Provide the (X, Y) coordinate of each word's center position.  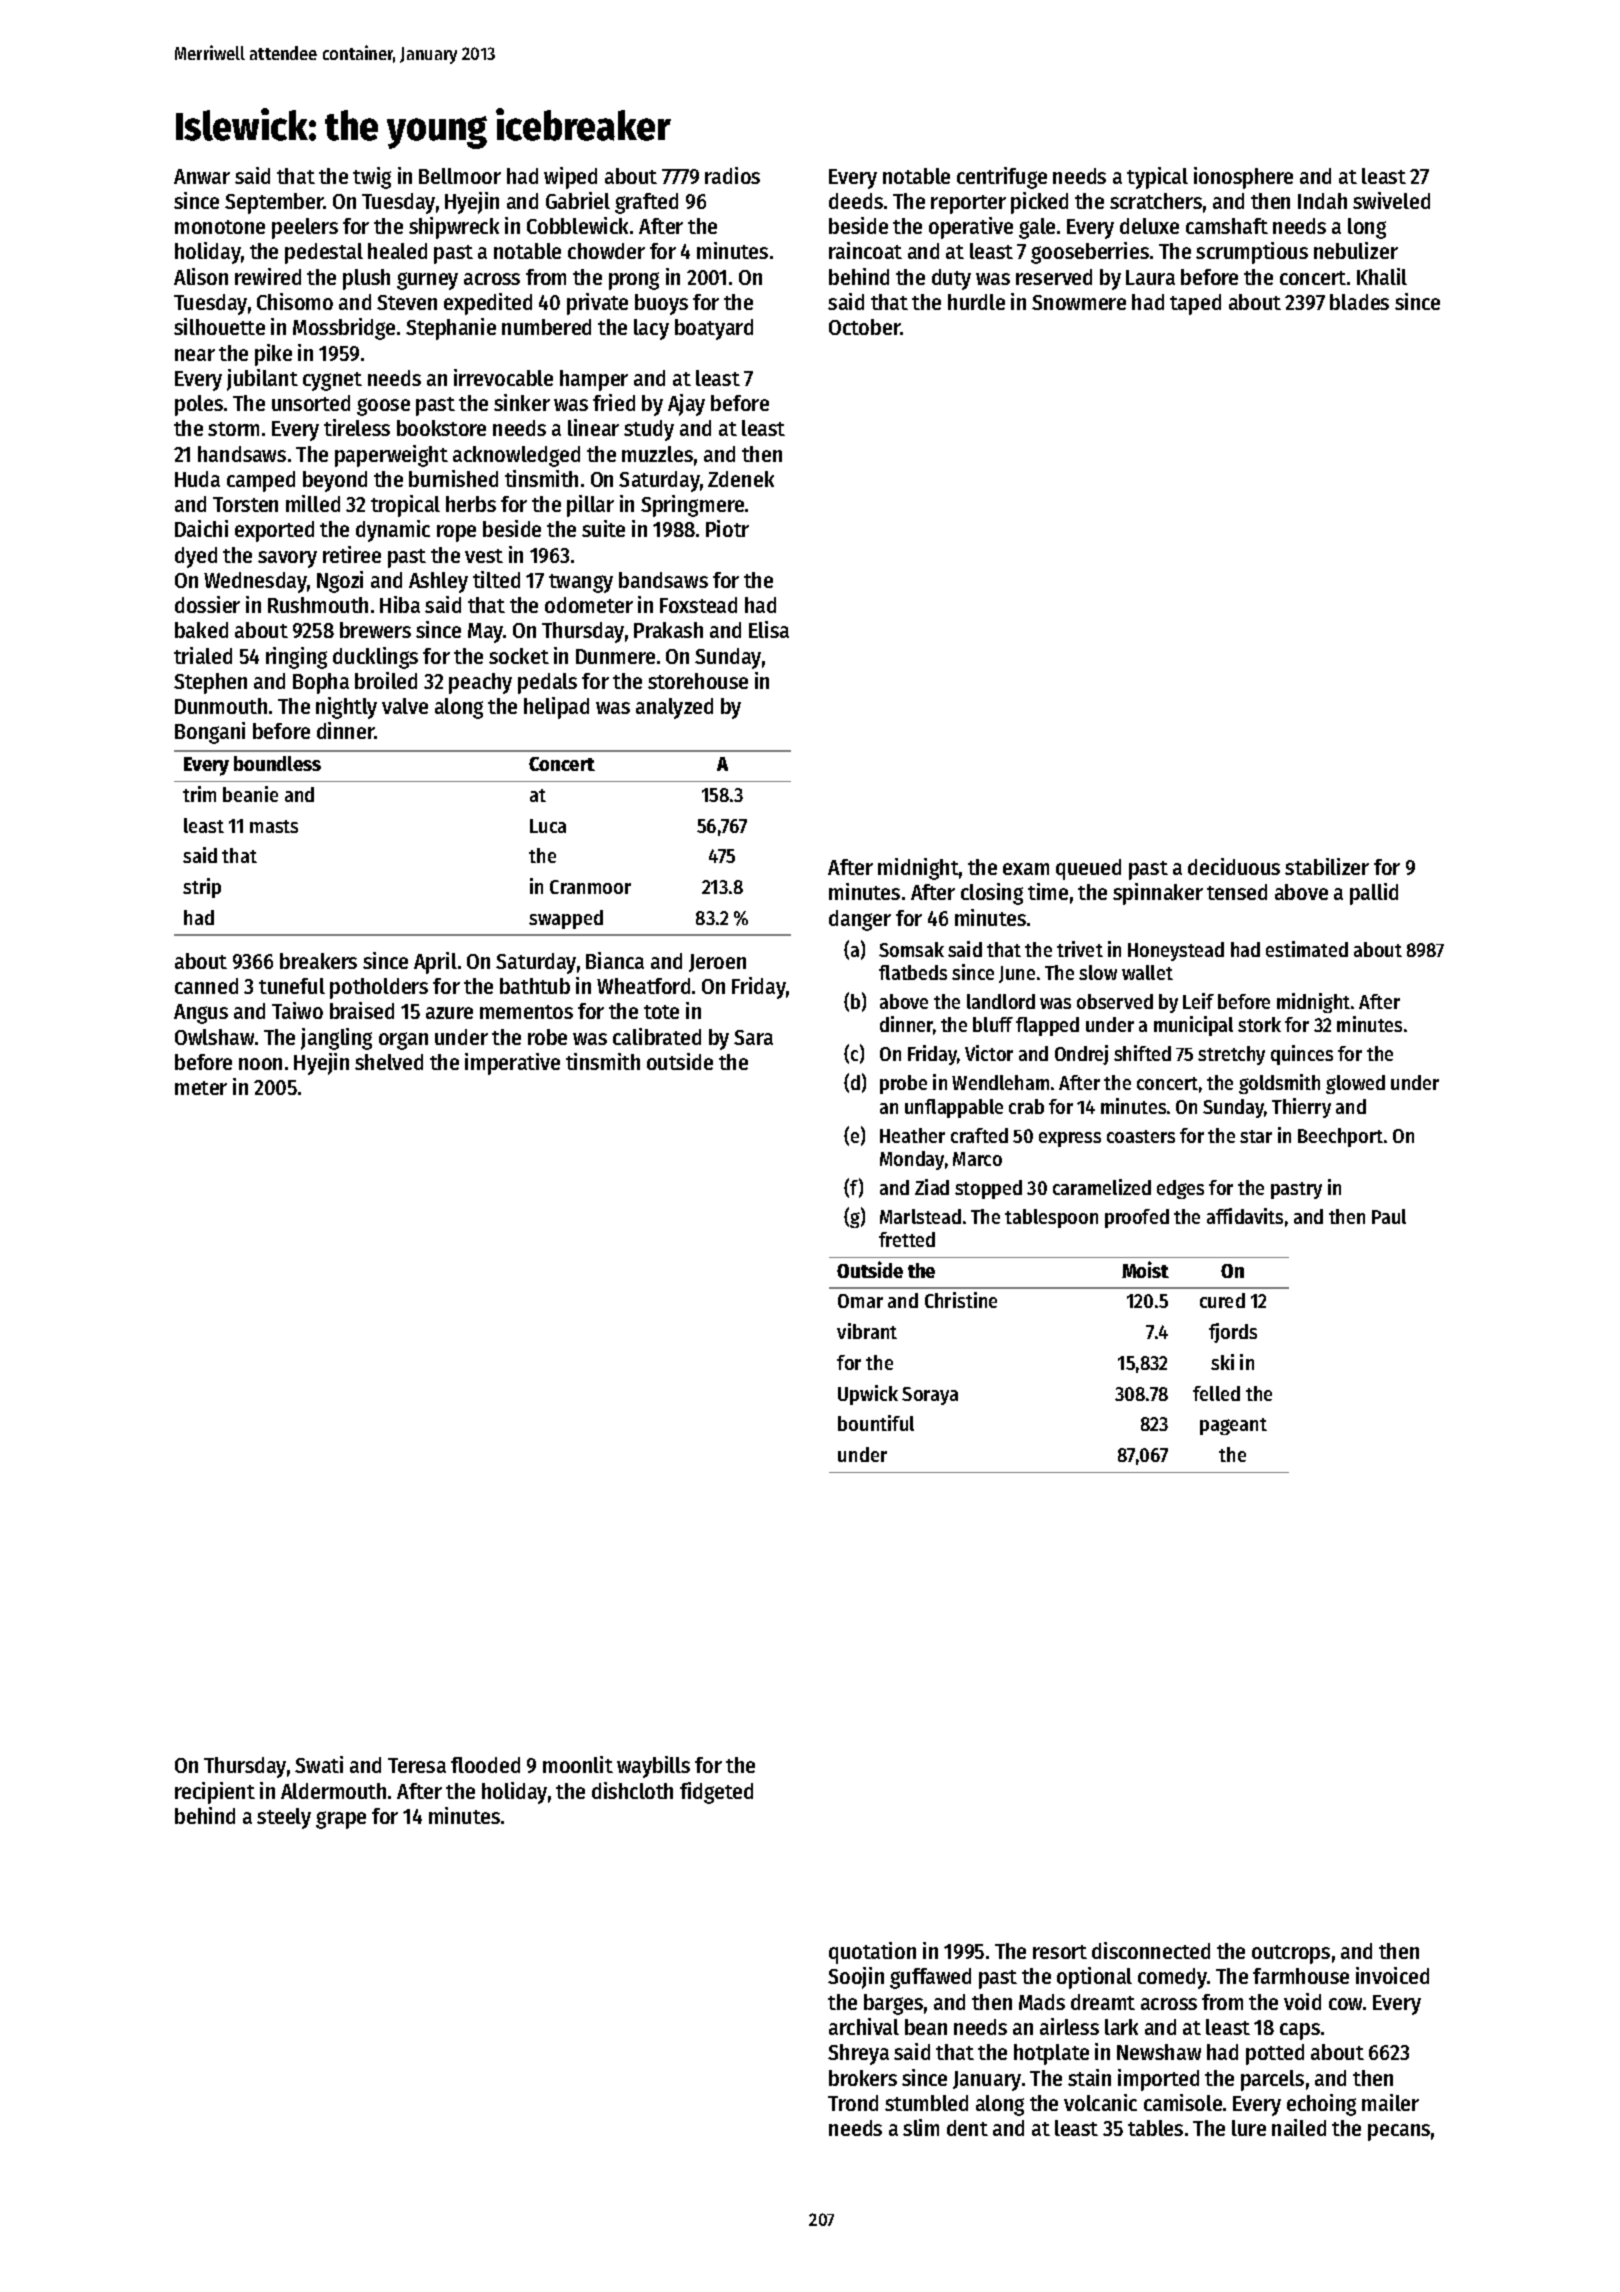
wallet (1147, 972)
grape (341, 1820)
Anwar (202, 176)
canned (206, 986)
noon (260, 1064)
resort (1060, 1952)
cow (1345, 2004)
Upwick (868, 1395)
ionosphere (1243, 178)
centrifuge (1002, 178)
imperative (512, 1064)
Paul (1389, 1216)
